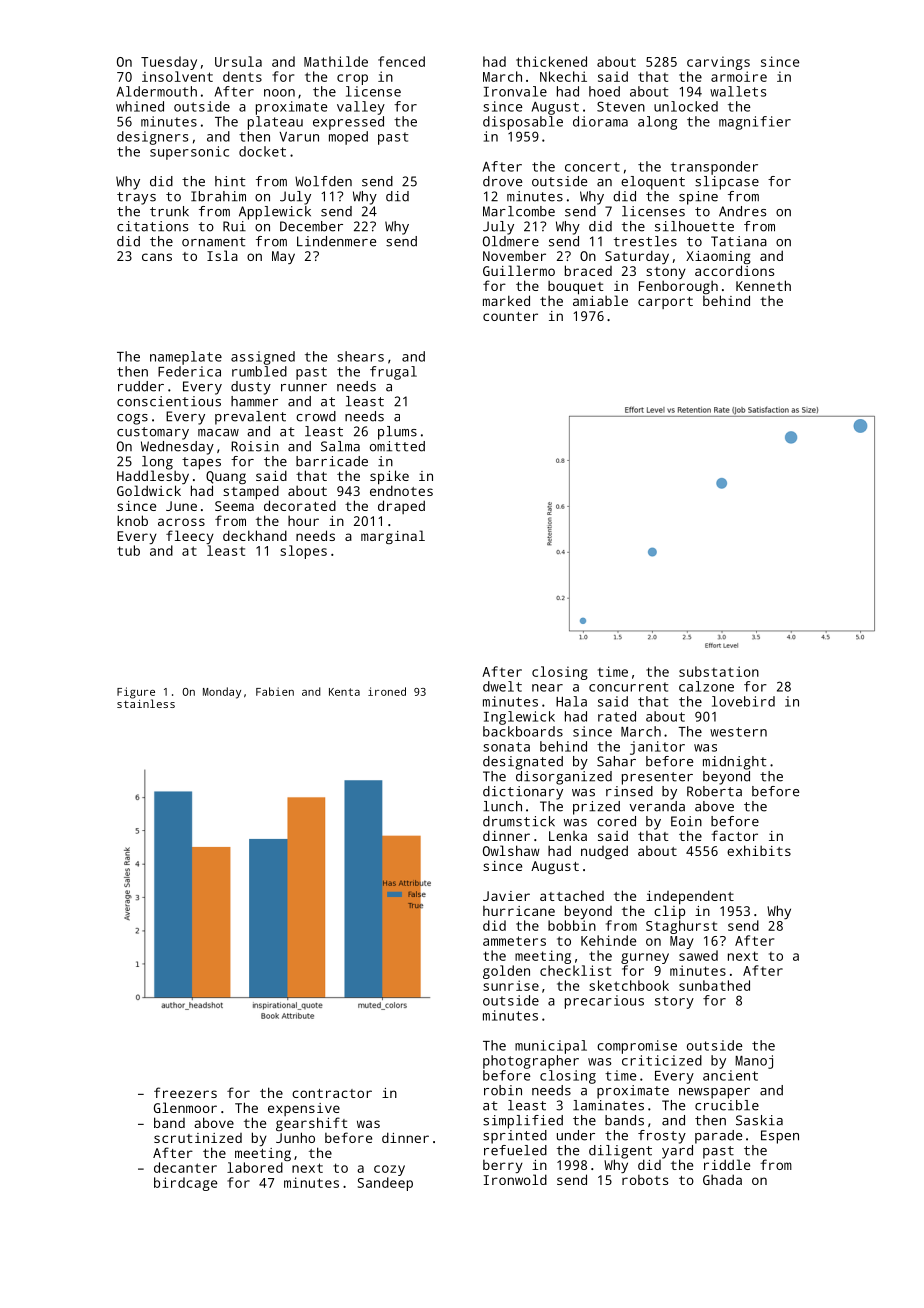  I want to click on Sandeep, so click(385, 1184).
